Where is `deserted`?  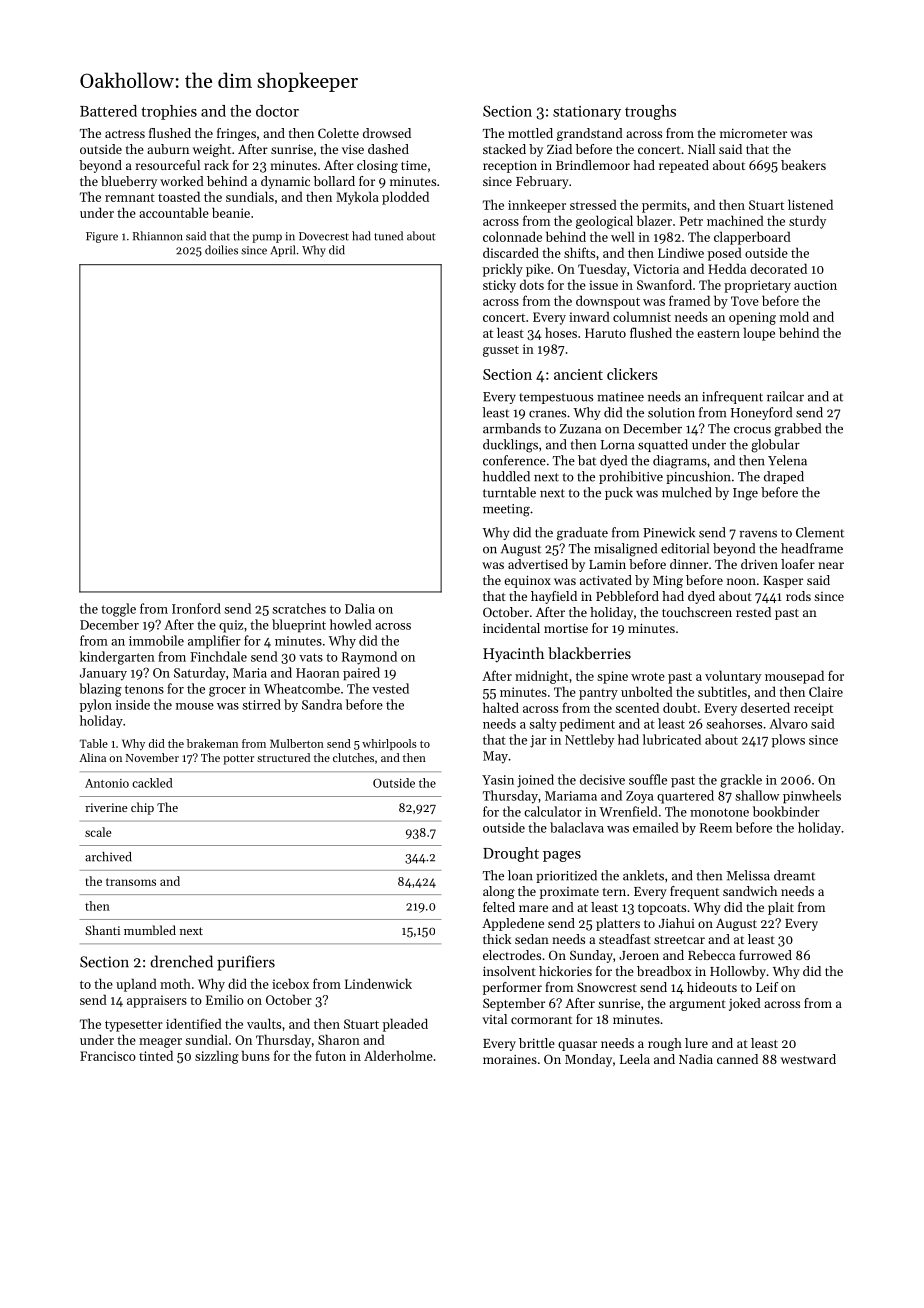
deserted is located at coordinates (765, 707).
